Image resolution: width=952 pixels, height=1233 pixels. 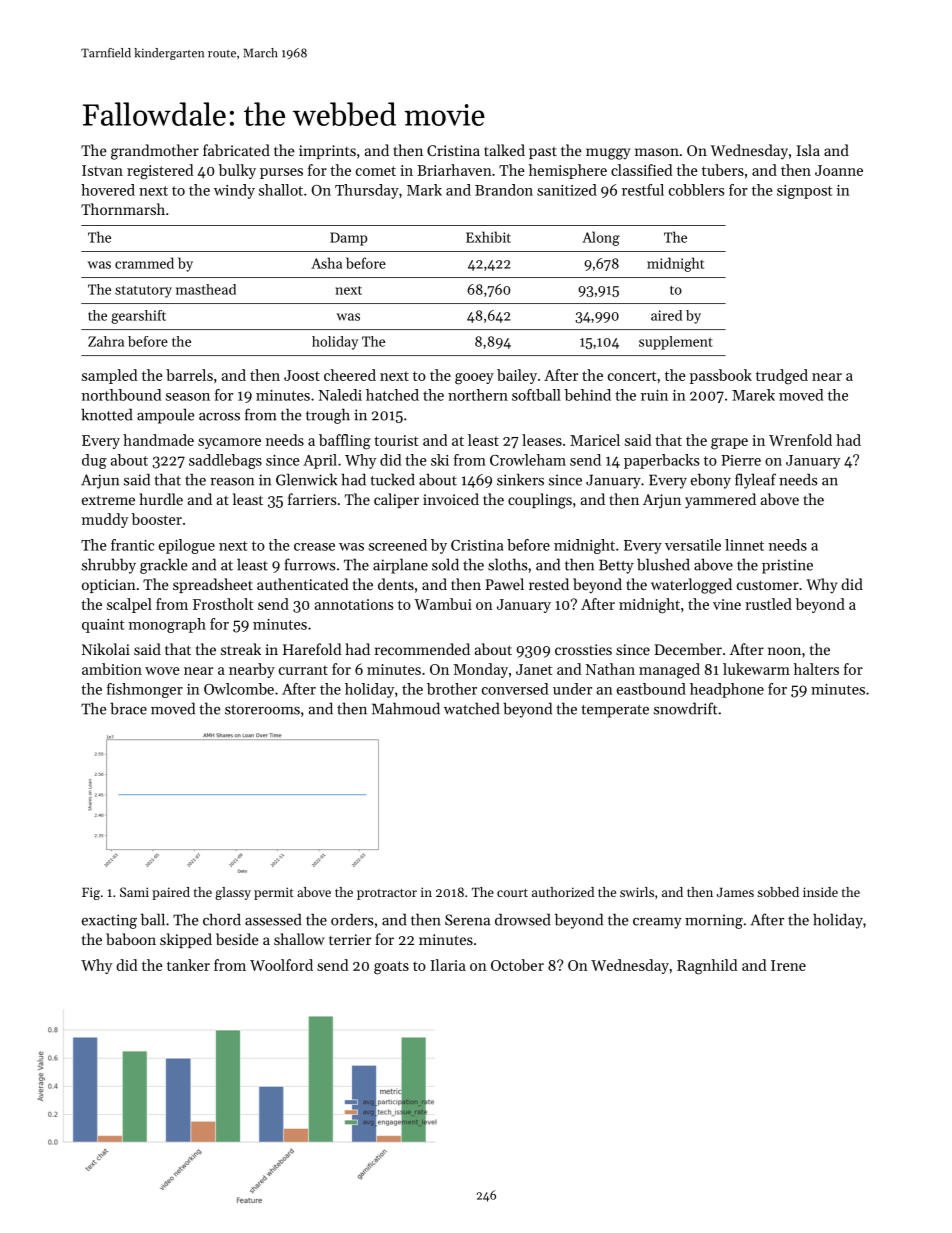 What do you see at coordinates (572, 689) in the document?
I see `under` at bounding box center [572, 689].
